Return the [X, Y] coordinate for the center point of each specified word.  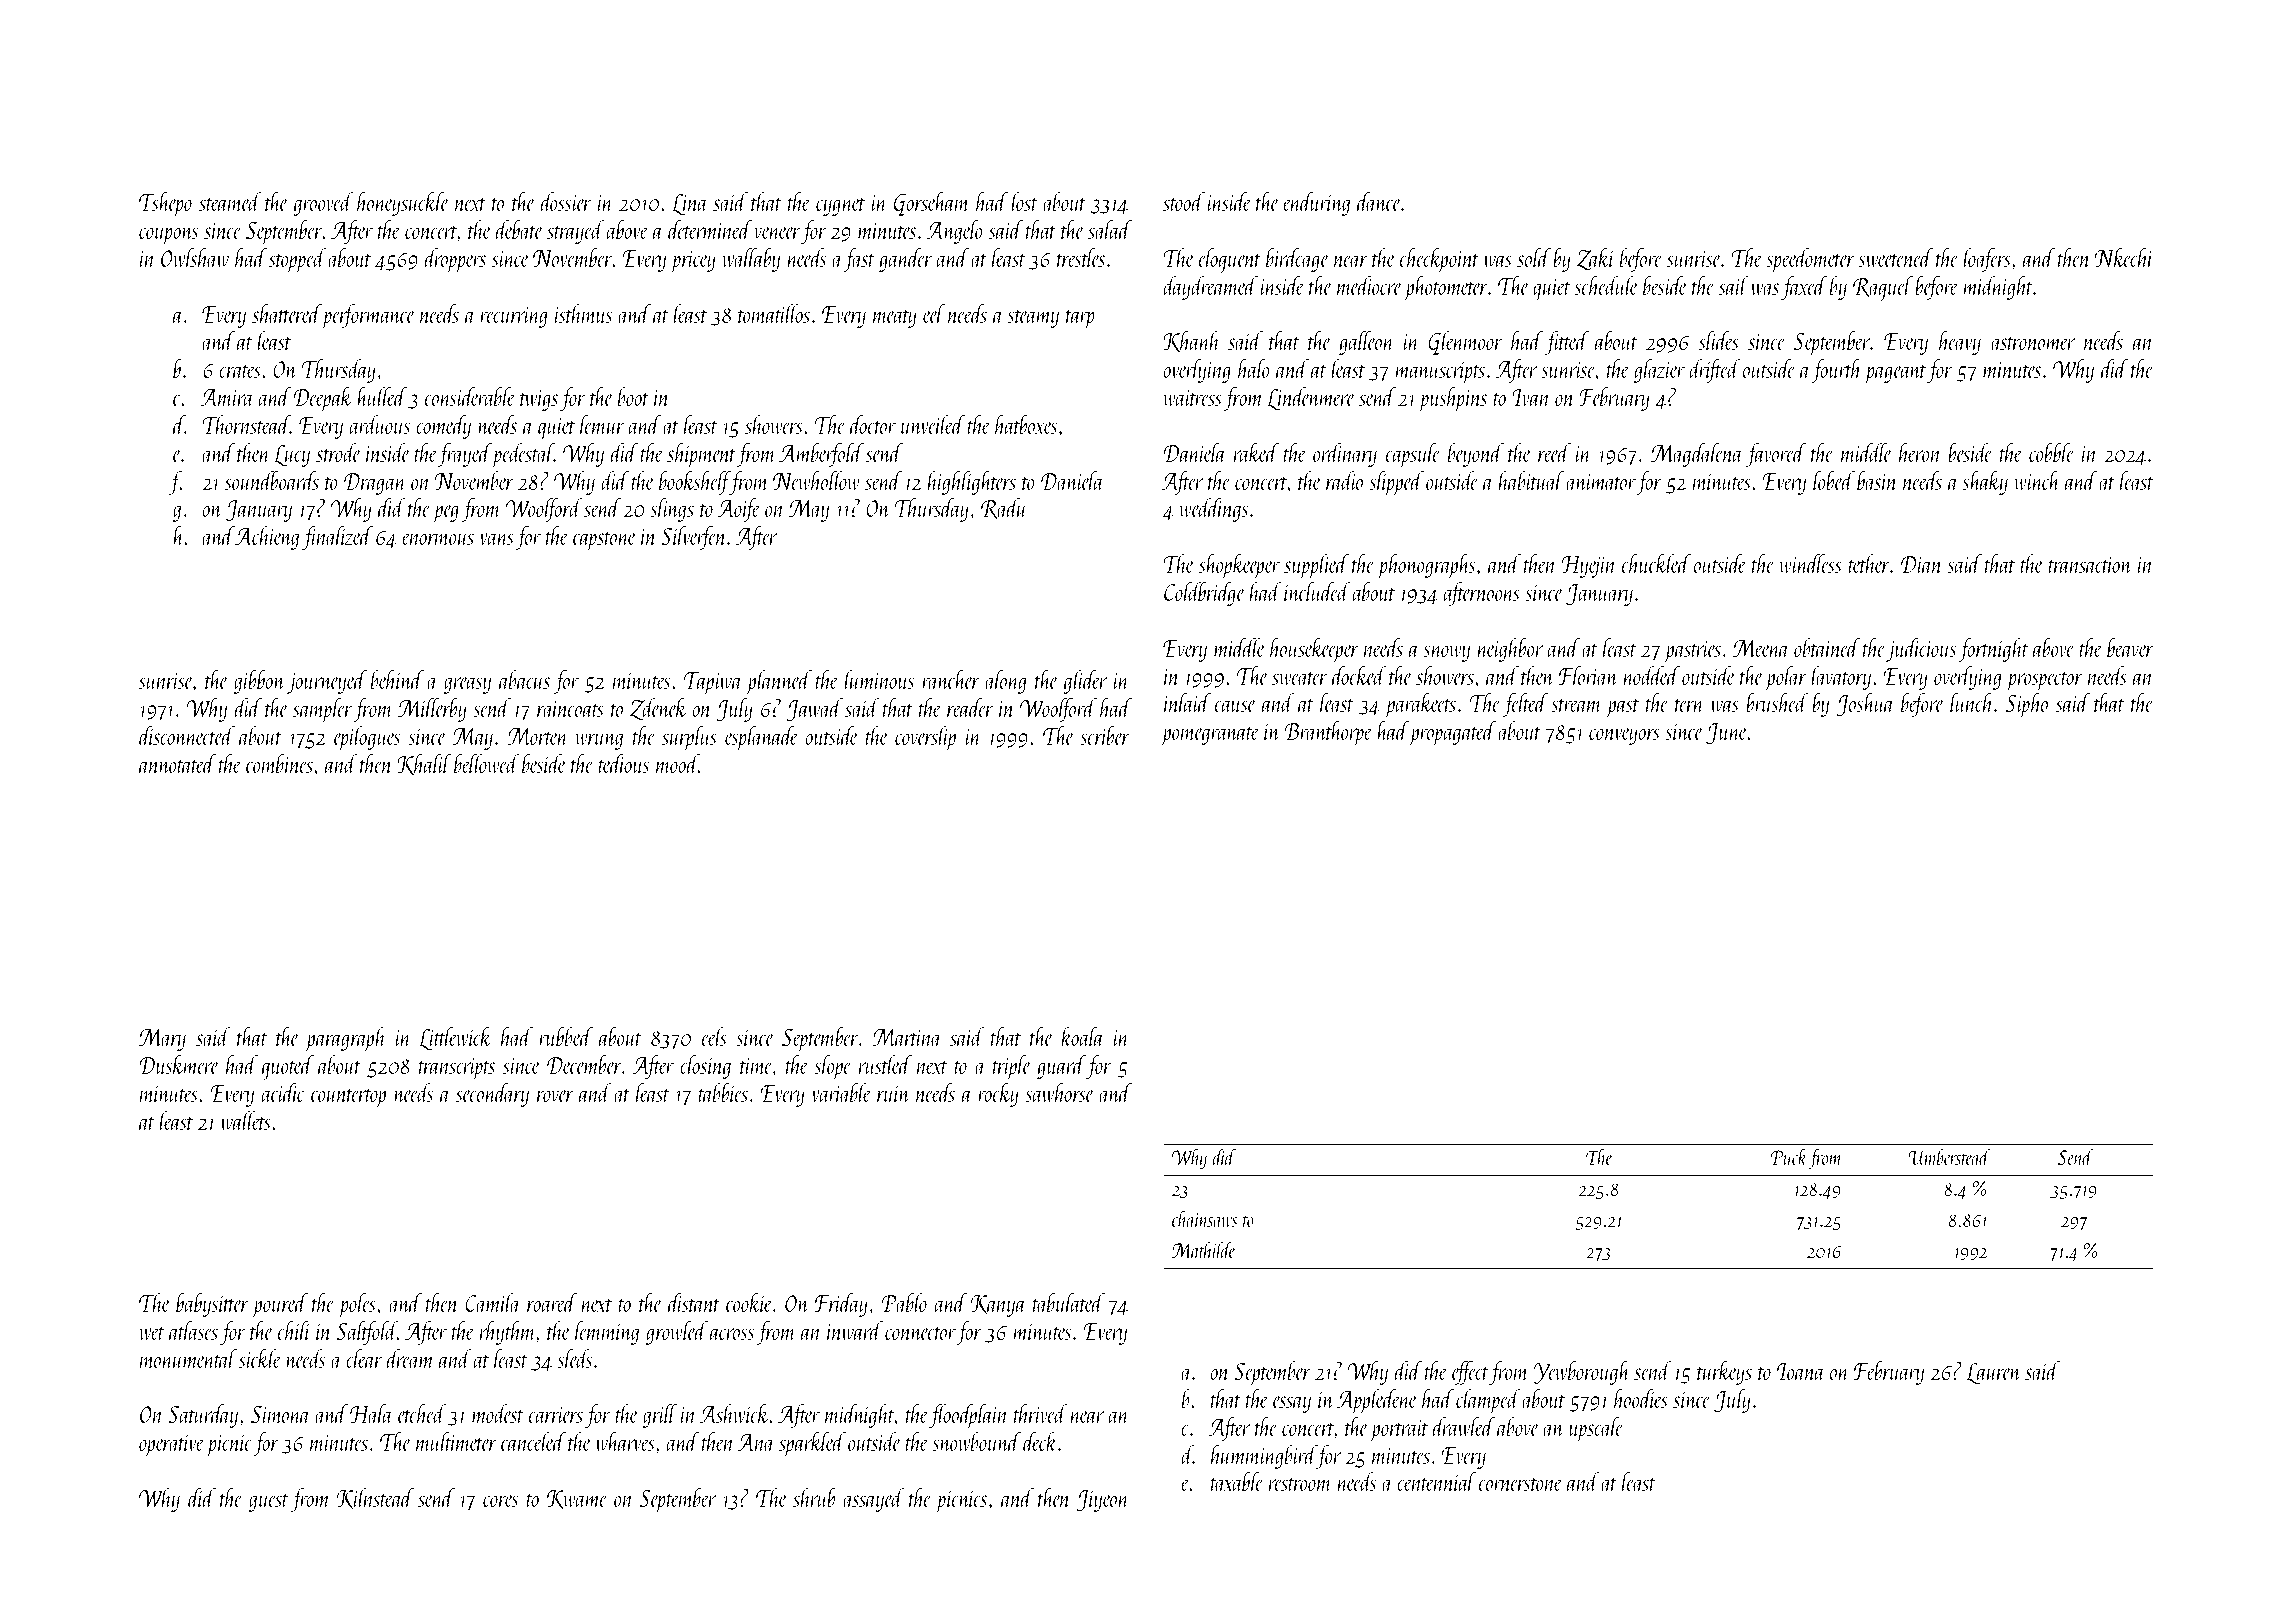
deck [1040, 1441]
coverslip [925, 738]
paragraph [345, 1039]
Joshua [1865, 705]
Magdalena [1697, 455]
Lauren [1994, 1374]
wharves [625, 1441]
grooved [323, 204]
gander [906, 260]
